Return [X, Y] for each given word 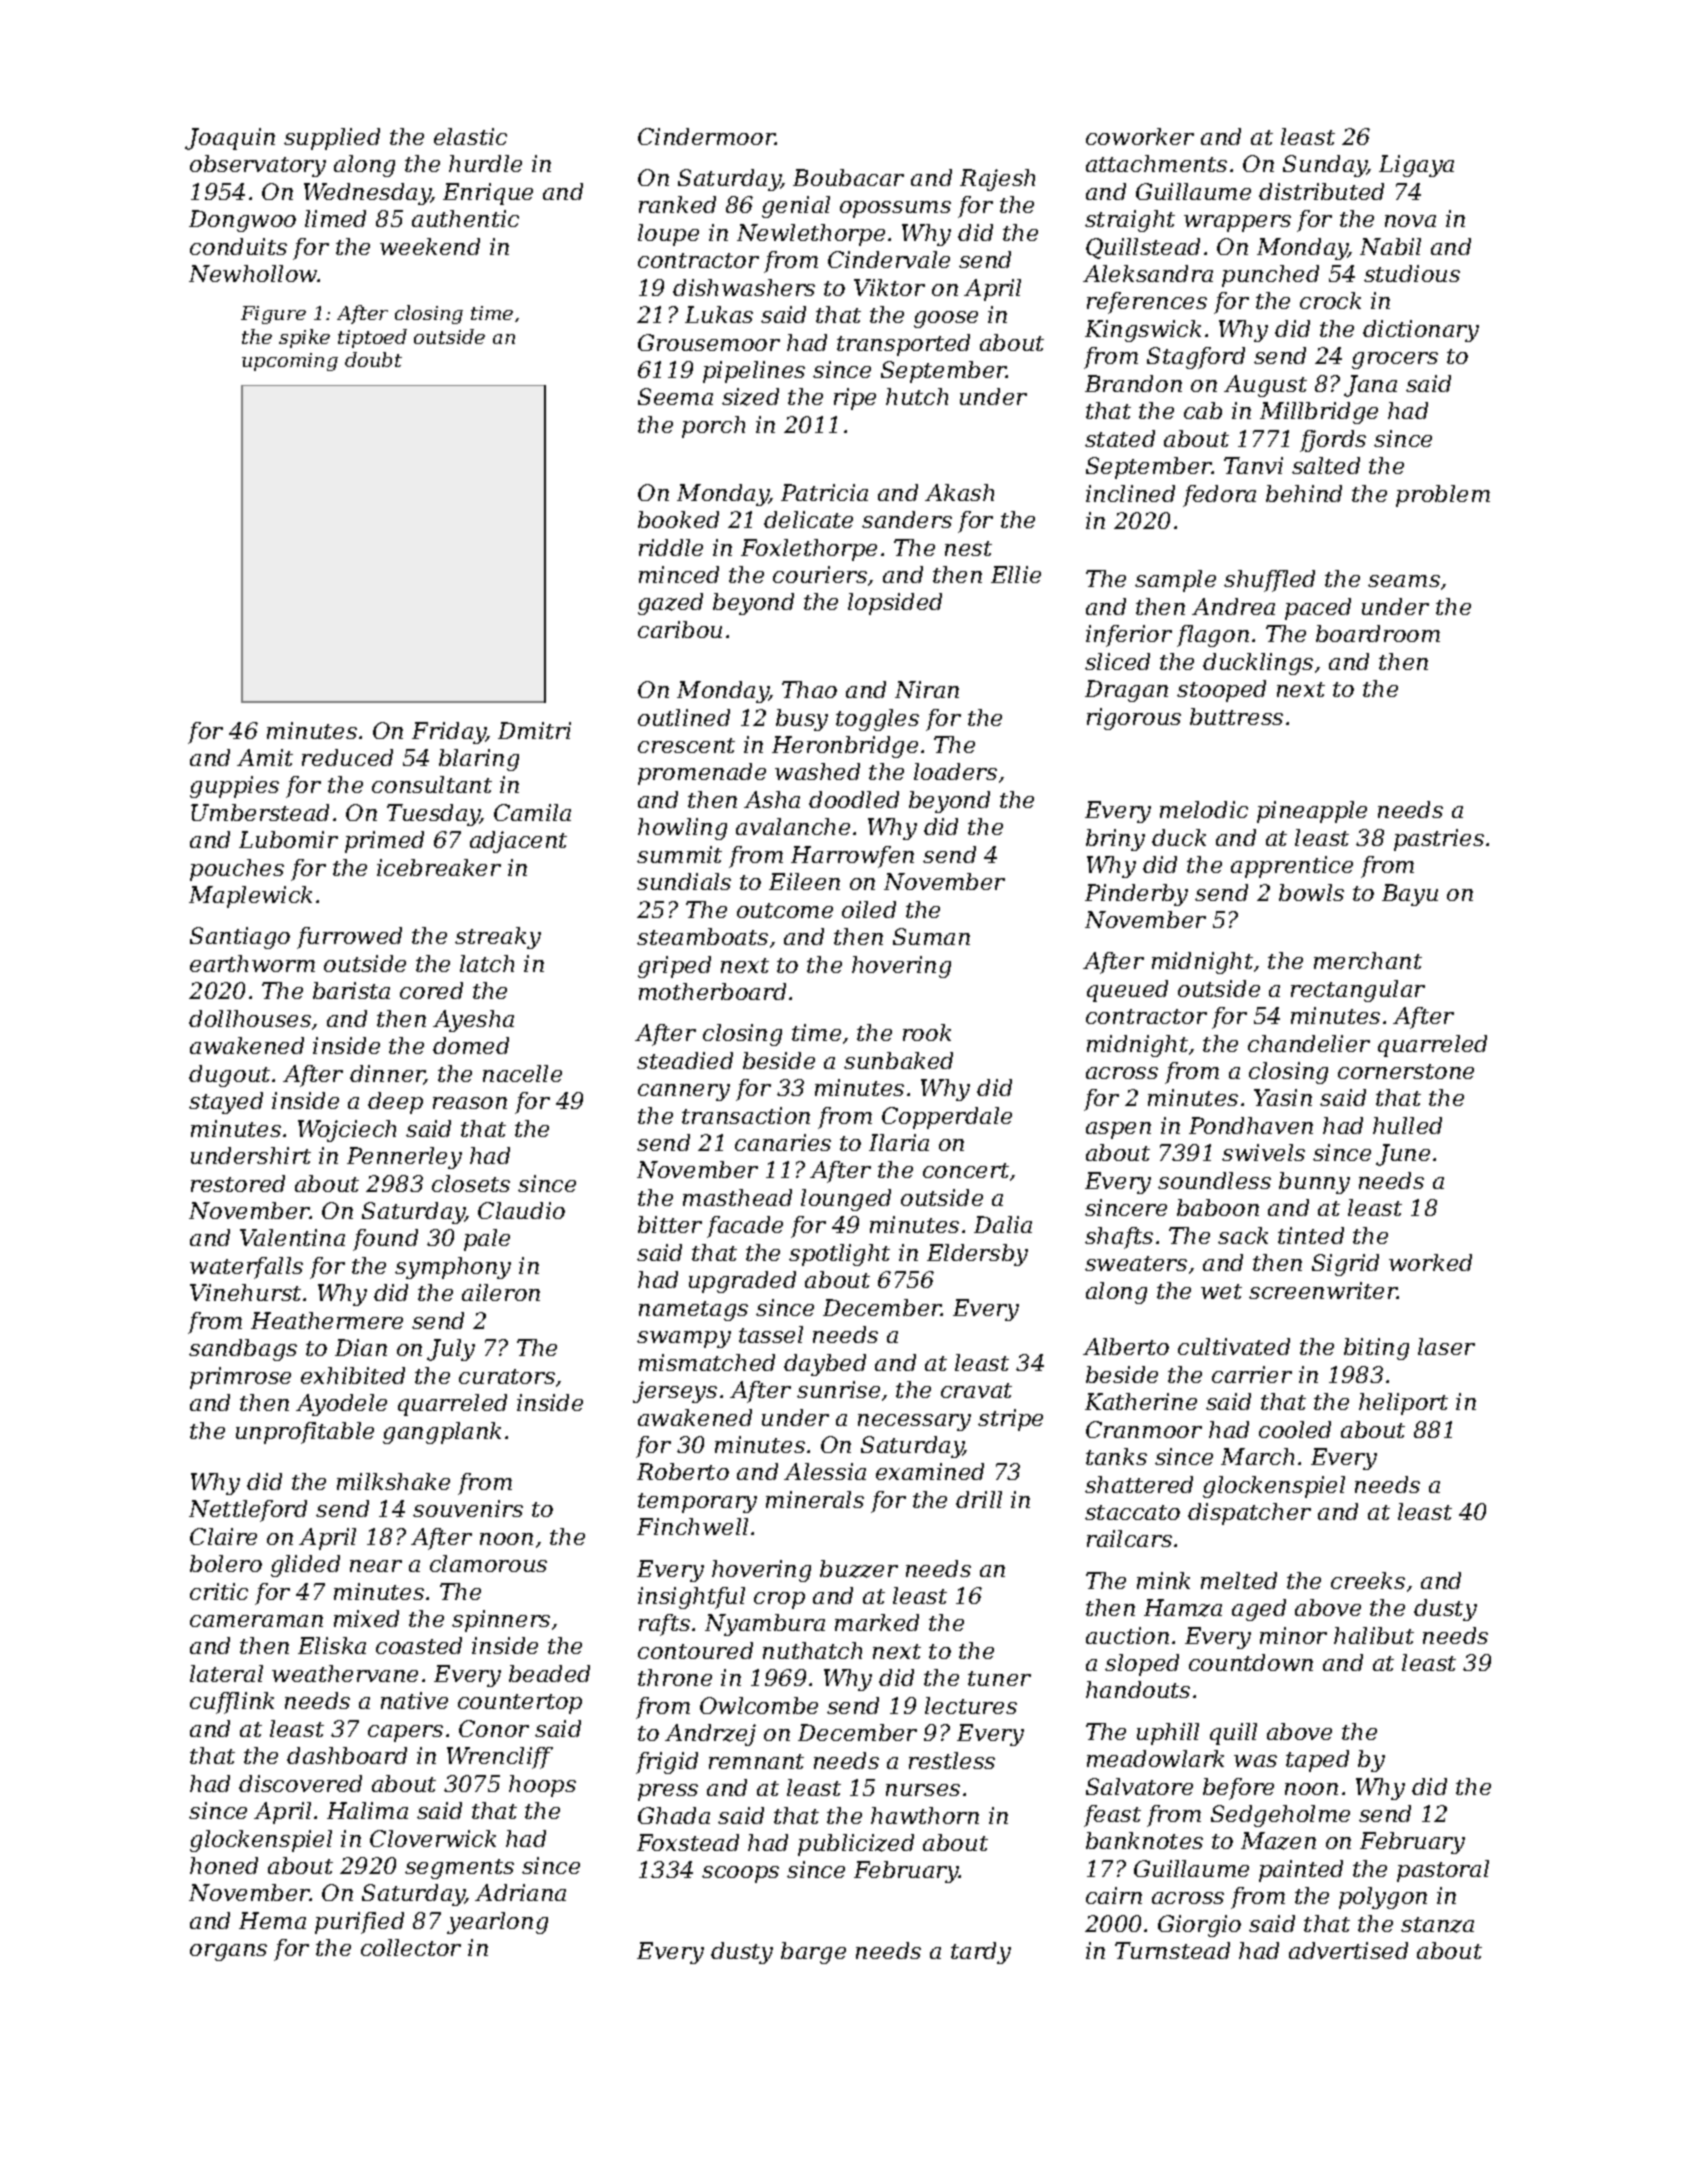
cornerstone [1406, 1071]
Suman [931, 936]
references [1147, 303]
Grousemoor [709, 342]
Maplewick [250, 897]
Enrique [488, 194]
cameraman [256, 1621]
